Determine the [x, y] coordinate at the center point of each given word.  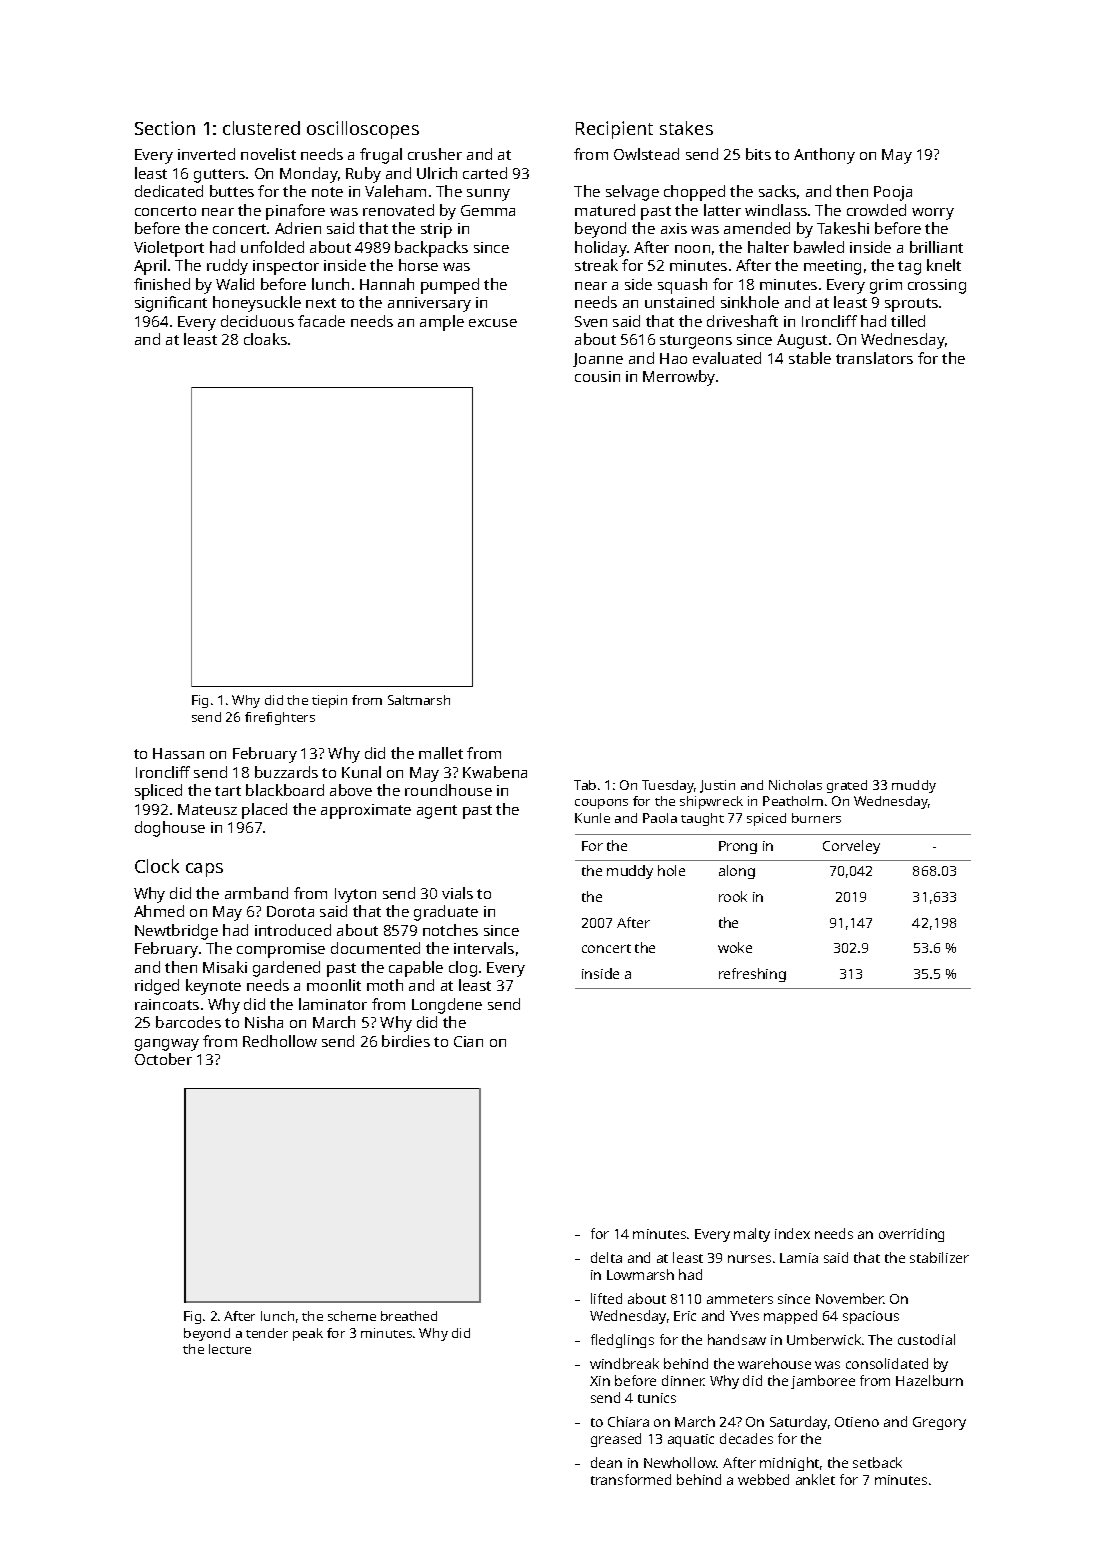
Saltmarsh [419, 700]
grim [886, 286]
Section [165, 128]
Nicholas [795, 785]
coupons [601, 804]
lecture [230, 1349]
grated [847, 786]
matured [605, 210]
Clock [157, 866]
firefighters [280, 718]
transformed [631, 1479]
